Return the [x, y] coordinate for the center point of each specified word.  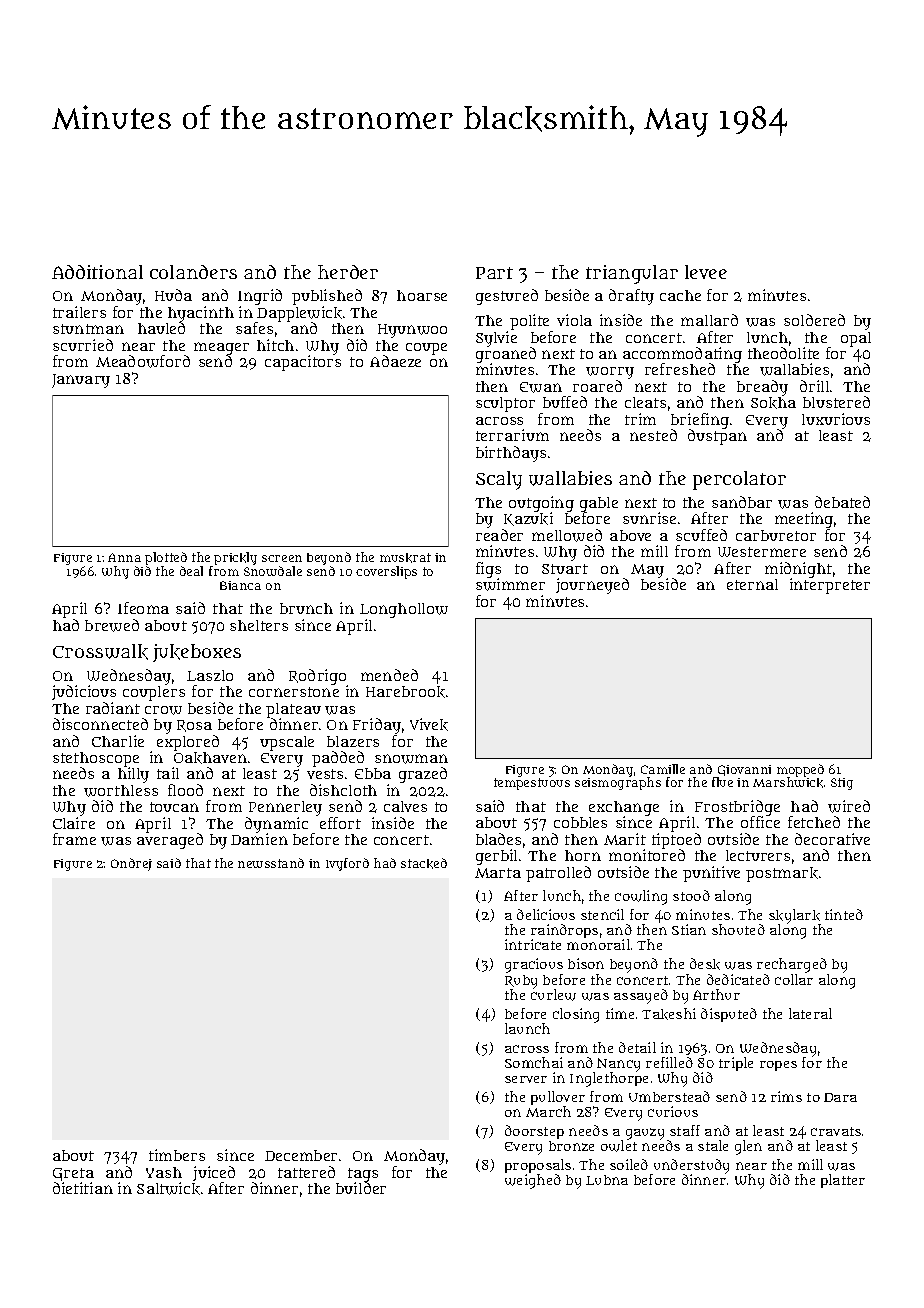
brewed [112, 625]
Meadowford [143, 361]
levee [706, 272]
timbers [177, 1155]
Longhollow [404, 610]
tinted [844, 914]
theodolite [783, 353]
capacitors [303, 363]
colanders [193, 272]
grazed [423, 775]
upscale [287, 743]
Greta [73, 1174]
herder [348, 272]
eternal [752, 584]
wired [849, 806]
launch [527, 1028]
